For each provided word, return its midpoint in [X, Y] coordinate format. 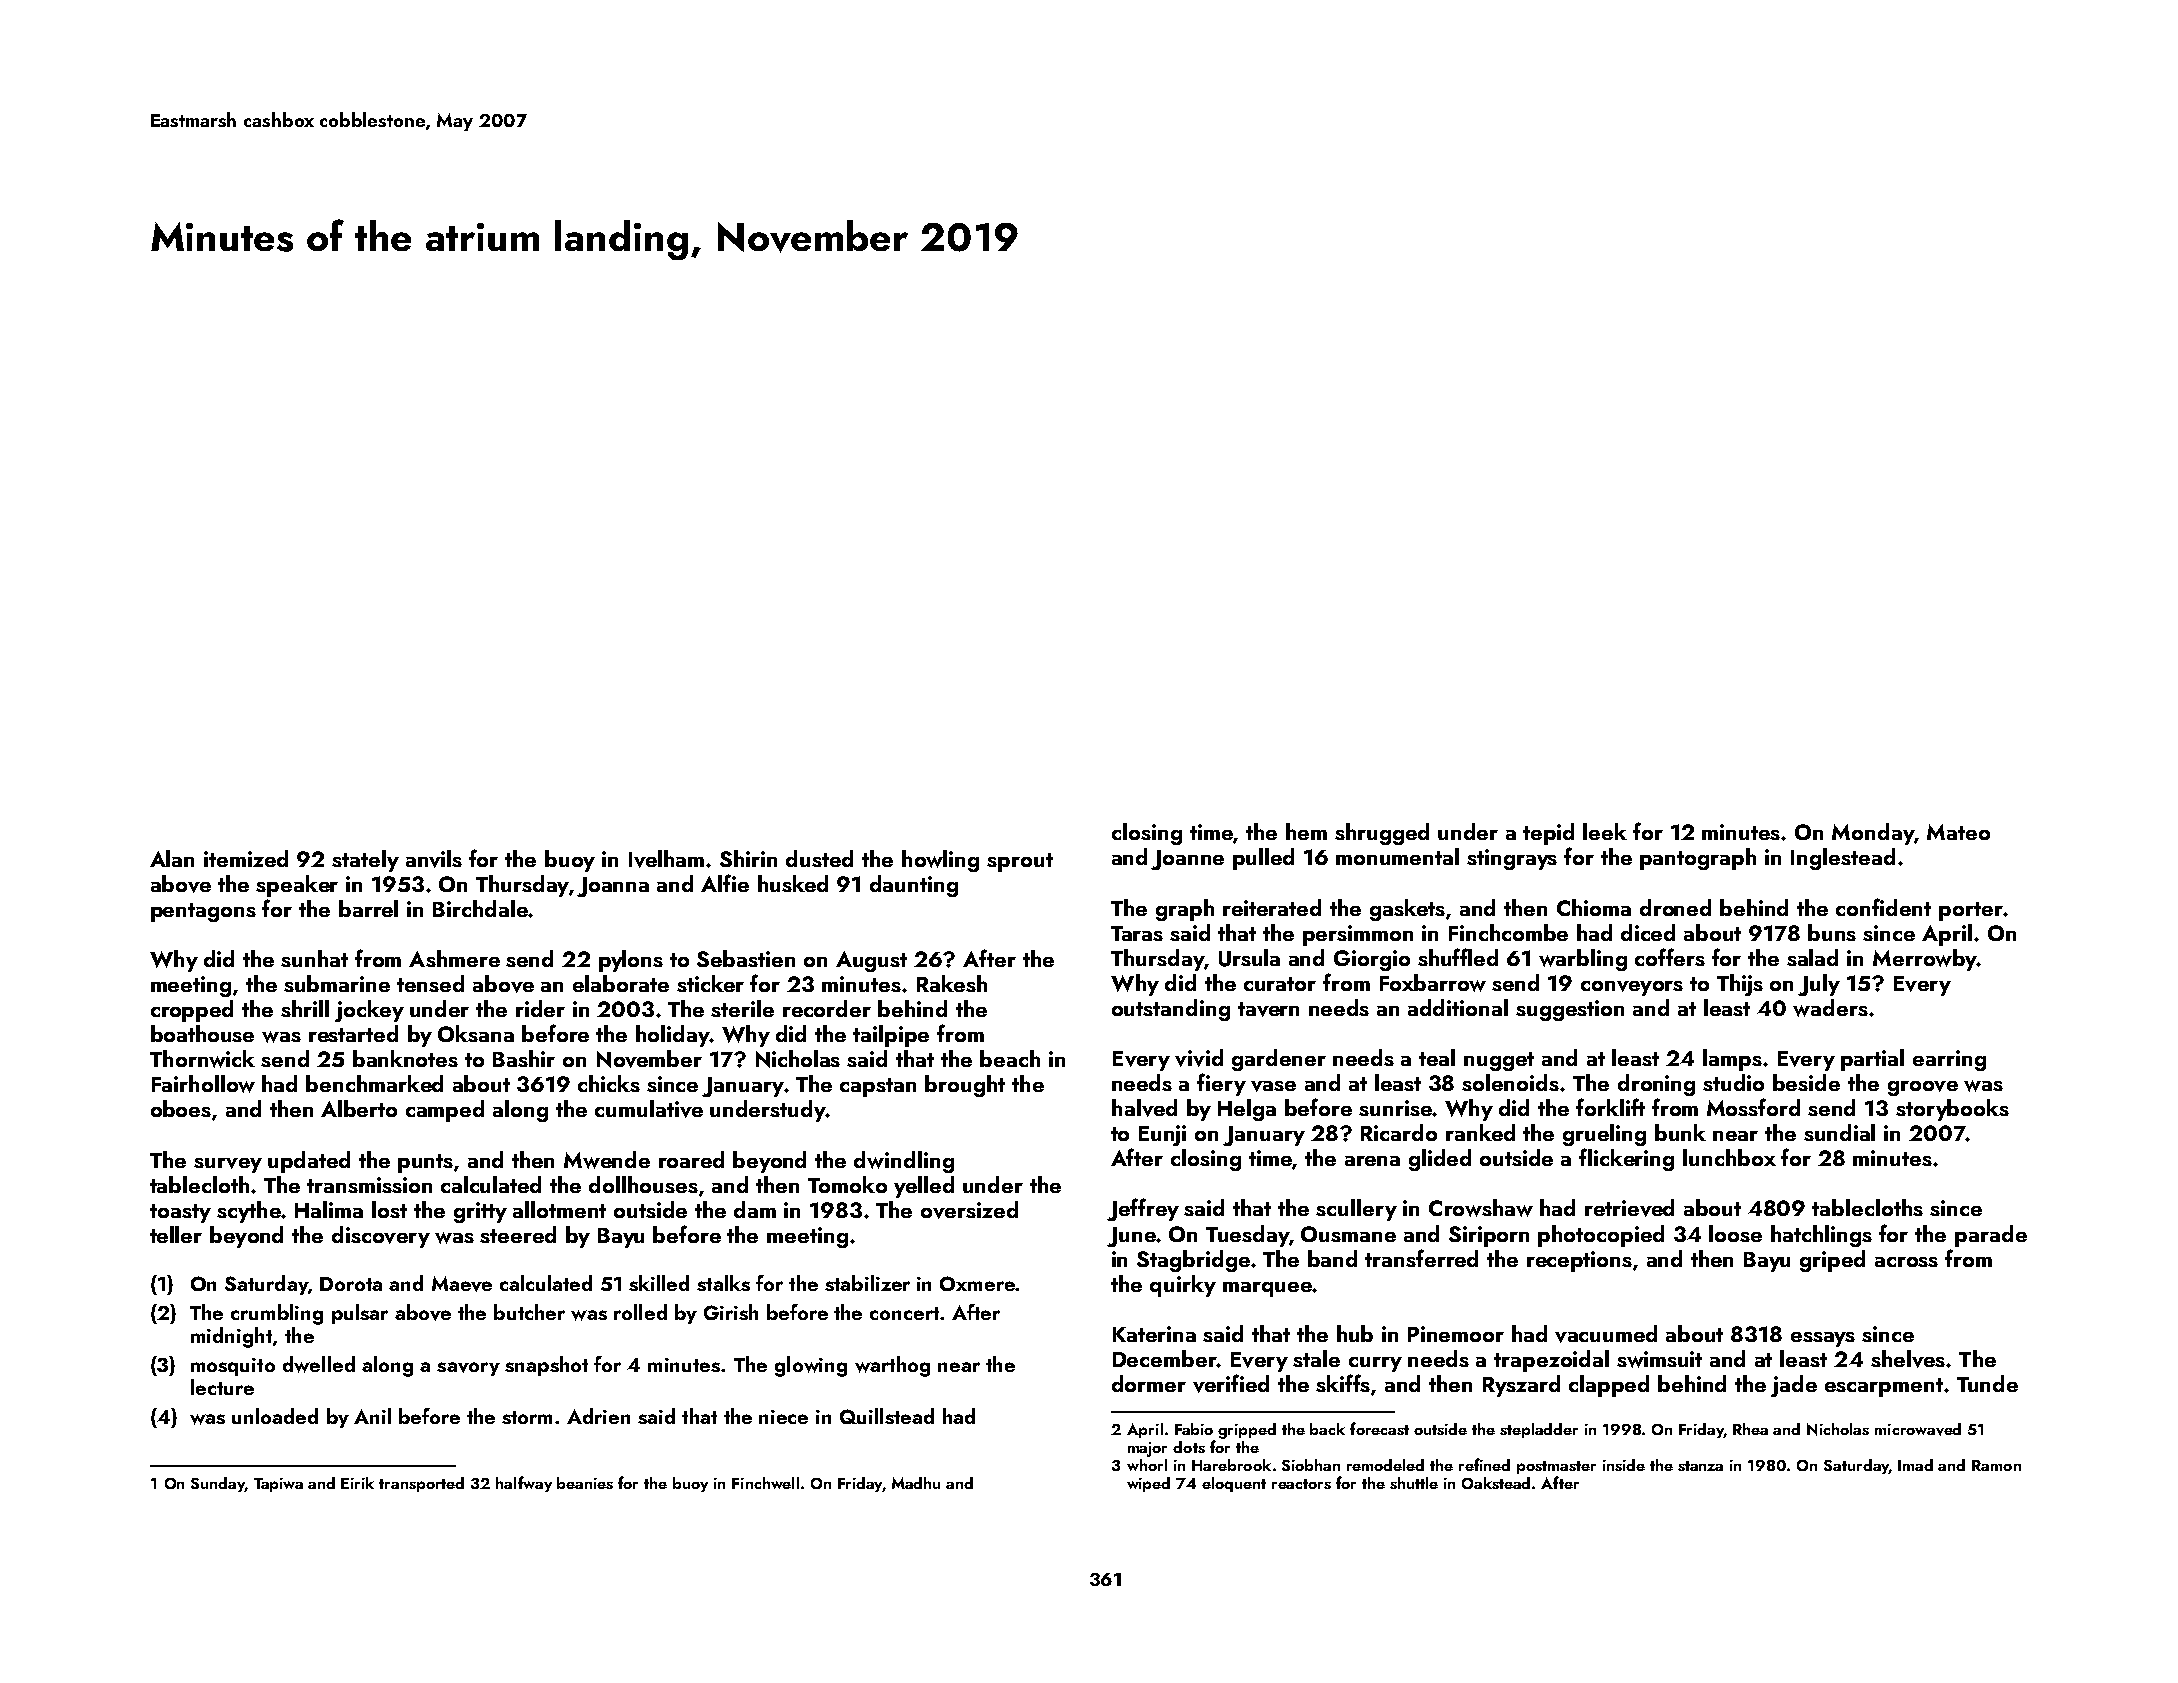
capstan [878, 1087]
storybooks [1952, 1110]
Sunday [218, 1484]
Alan [172, 858]
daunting [914, 886]
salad [1812, 957]
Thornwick [202, 1059]
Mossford [1753, 1107]
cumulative [649, 1109]
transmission [369, 1185]
